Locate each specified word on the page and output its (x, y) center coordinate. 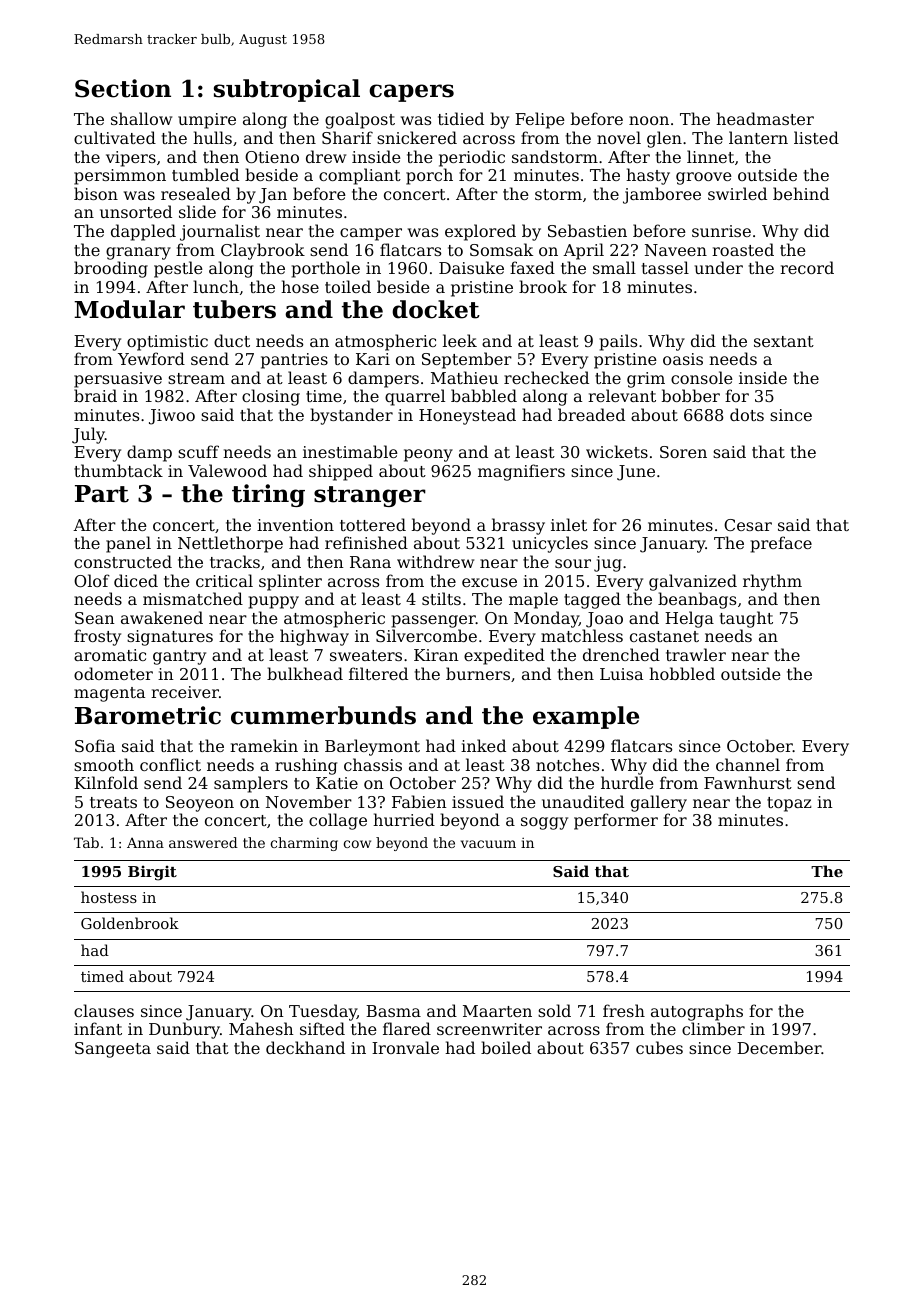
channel (748, 764)
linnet (710, 156)
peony (428, 455)
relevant (622, 395)
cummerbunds (323, 715)
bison (96, 193)
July (88, 435)
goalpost (360, 120)
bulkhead (305, 673)
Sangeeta (113, 1050)
